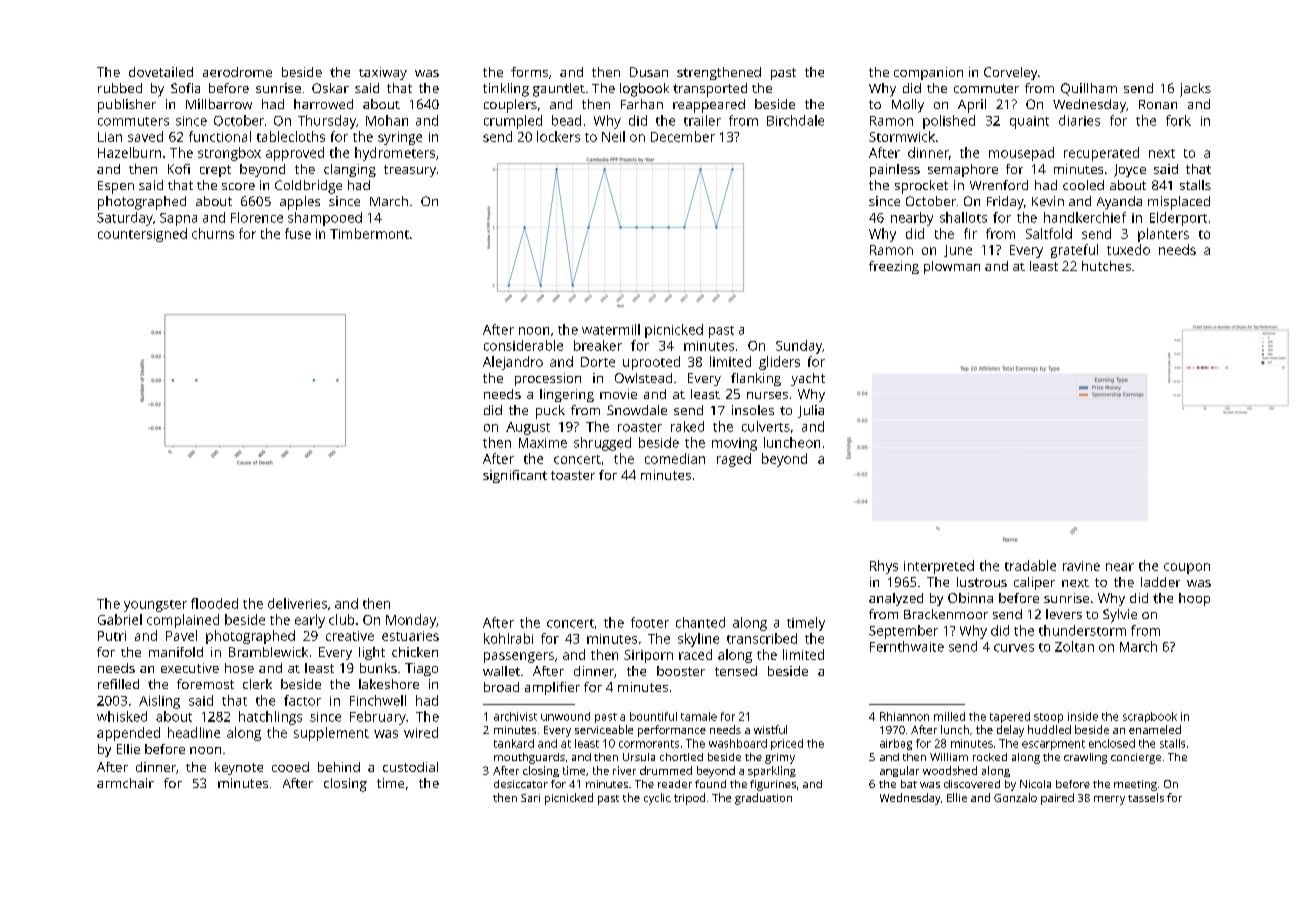 Image resolution: width=1308 pixels, height=924 pixels. What do you see at coordinates (515, 476) in the screenshot?
I see `significant` at bounding box center [515, 476].
